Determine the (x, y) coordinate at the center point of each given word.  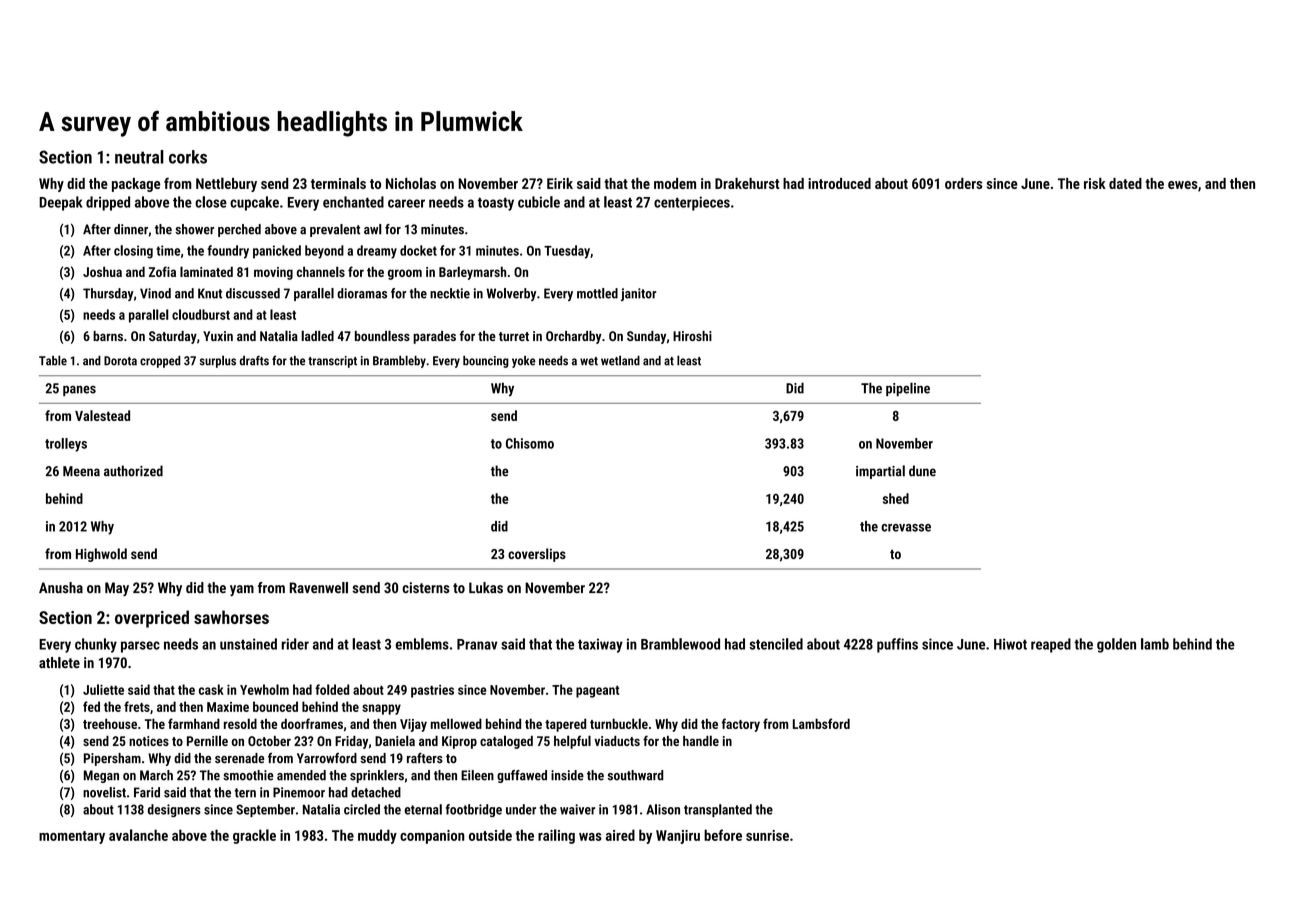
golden (1116, 645)
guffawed (522, 776)
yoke (524, 362)
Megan (101, 776)
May (117, 589)
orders (963, 183)
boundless (382, 335)
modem (675, 183)
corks (188, 157)
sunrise (767, 835)
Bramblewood (680, 644)
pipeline (908, 389)
